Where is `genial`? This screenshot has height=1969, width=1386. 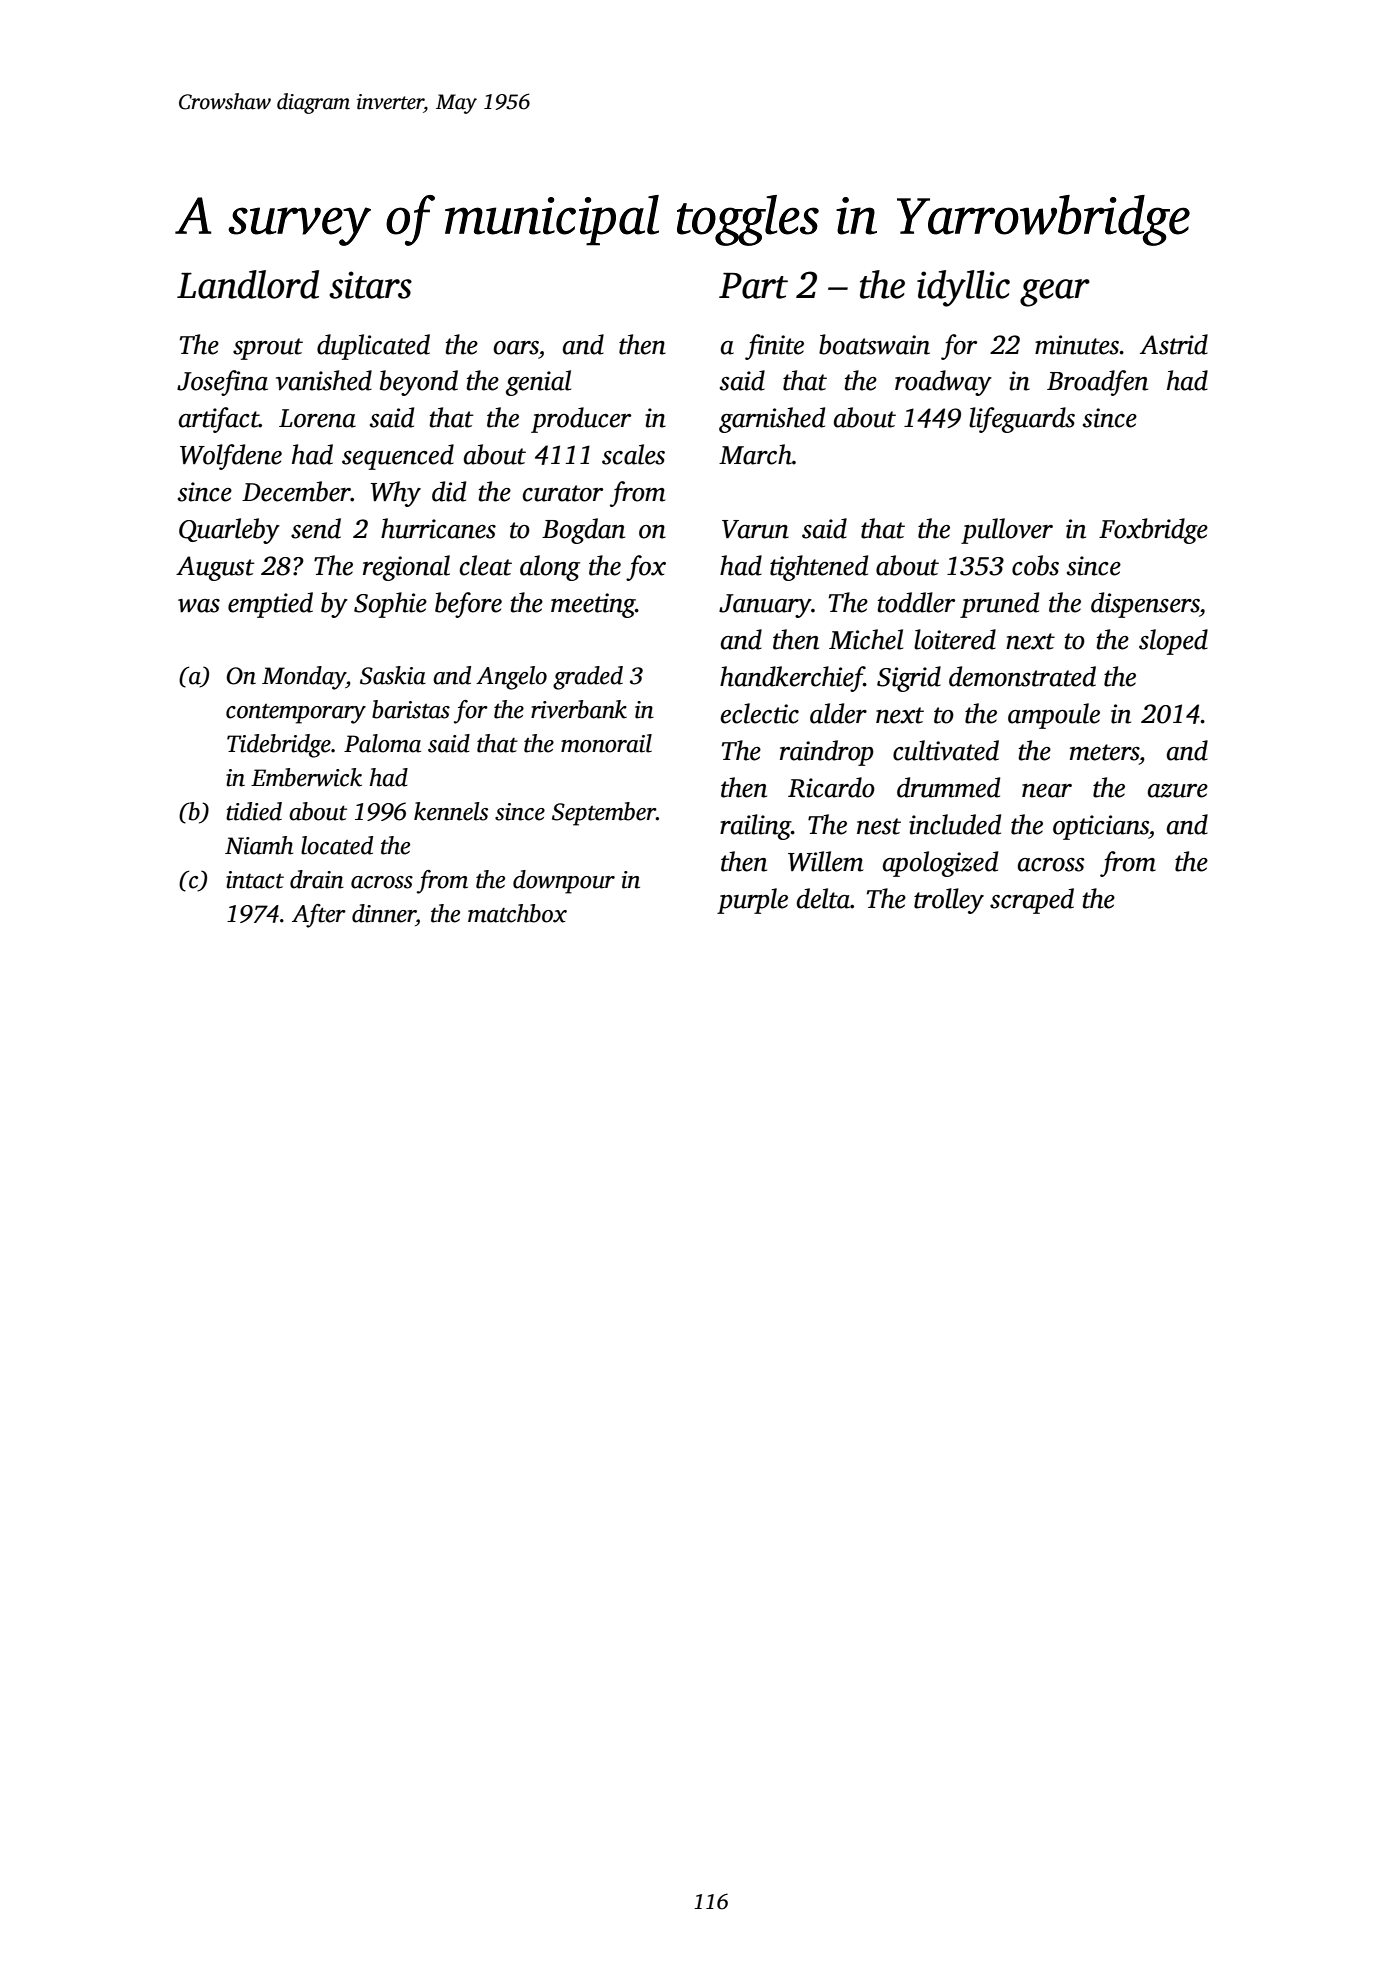 genial is located at coordinates (538, 383).
